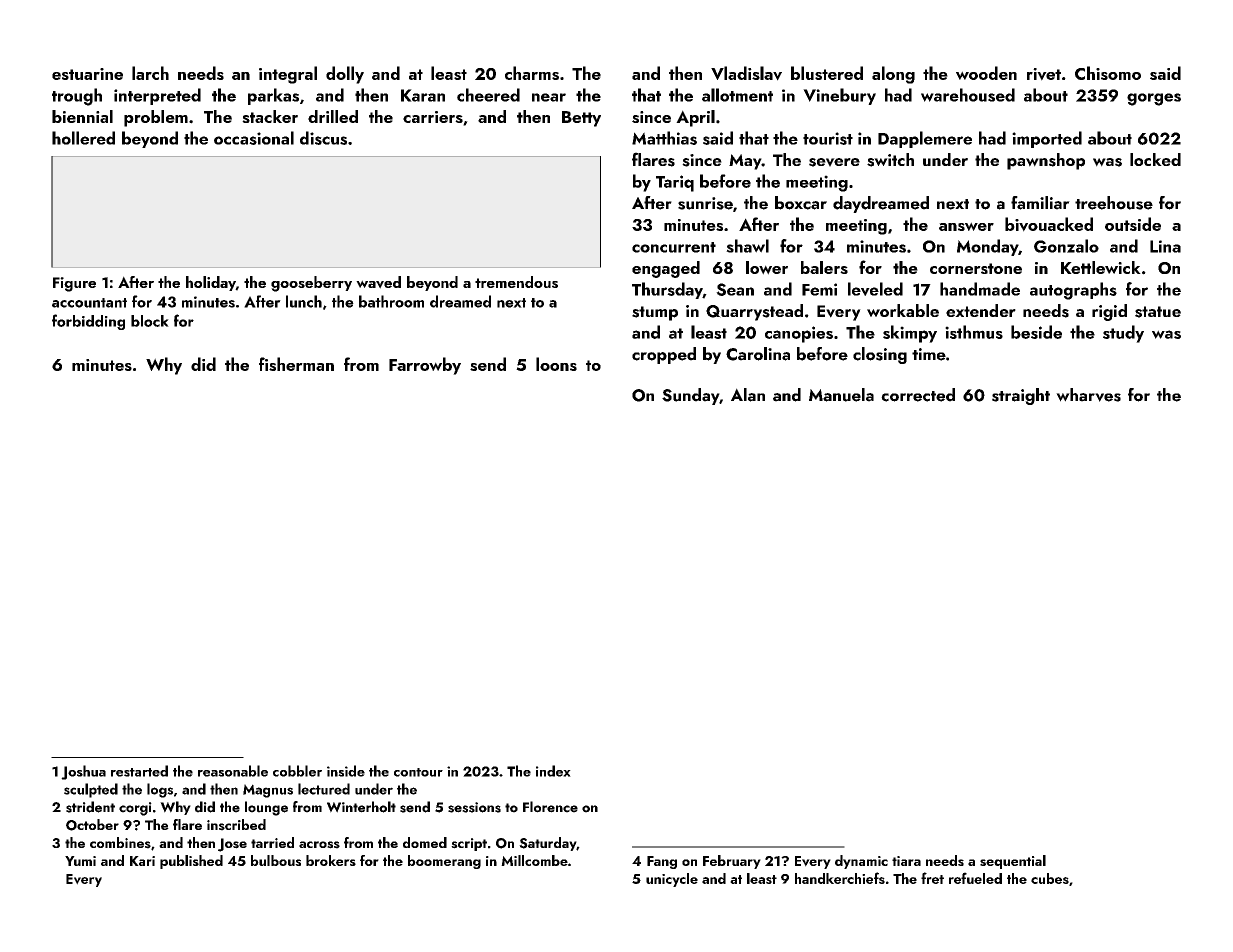 The width and height of the page is (1233, 952). What do you see at coordinates (1021, 396) in the page?
I see `straight` at bounding box center [1021, 396].
